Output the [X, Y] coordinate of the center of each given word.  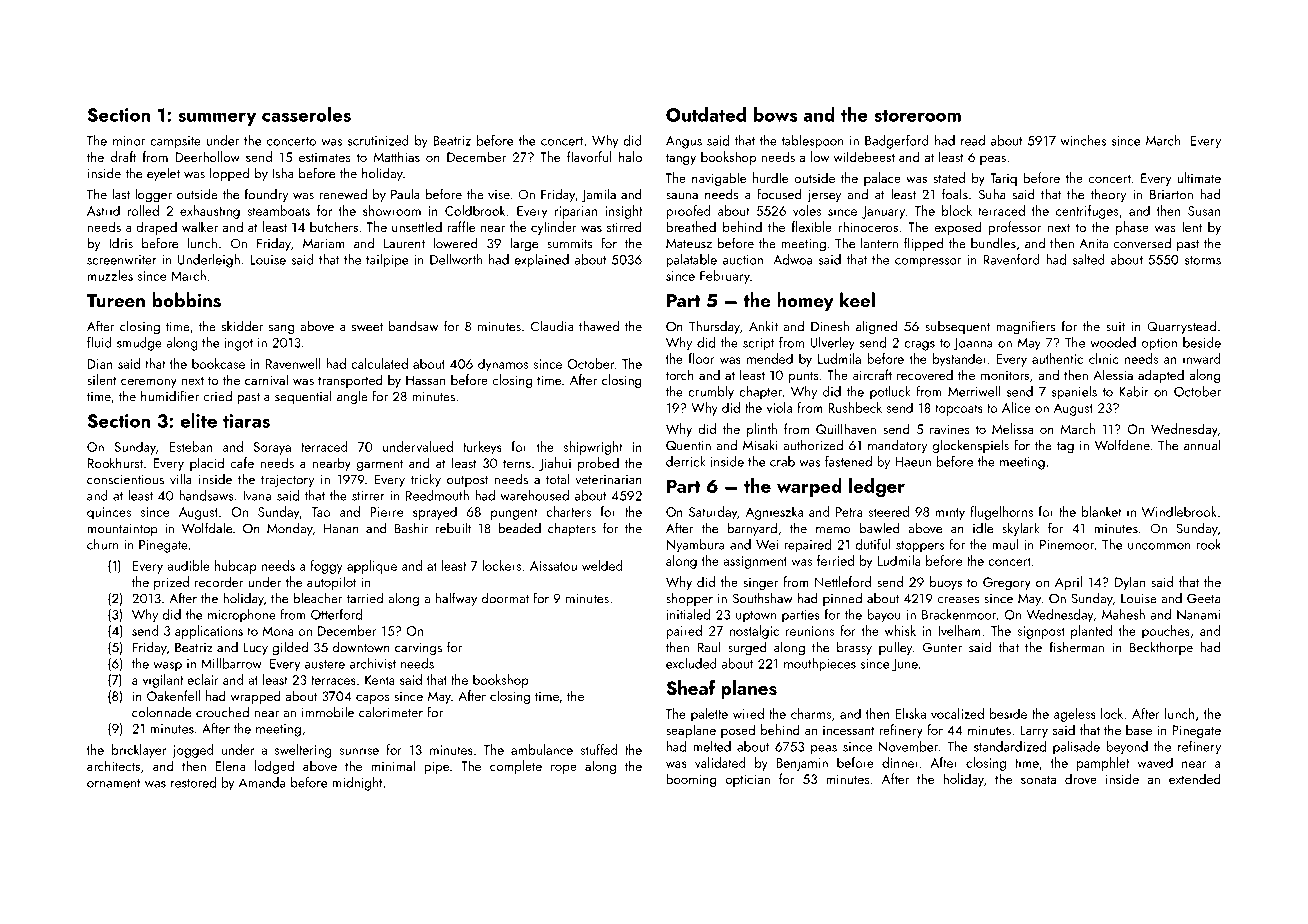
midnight [358, 784]
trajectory [288, 481]
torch [680, 374]
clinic [1104, 358]
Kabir [1134, 391]
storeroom [917, 116]
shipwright [593, 448]
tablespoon [813, 142]
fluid [99, 342]
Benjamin [802, 764]
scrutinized [378, 140]
